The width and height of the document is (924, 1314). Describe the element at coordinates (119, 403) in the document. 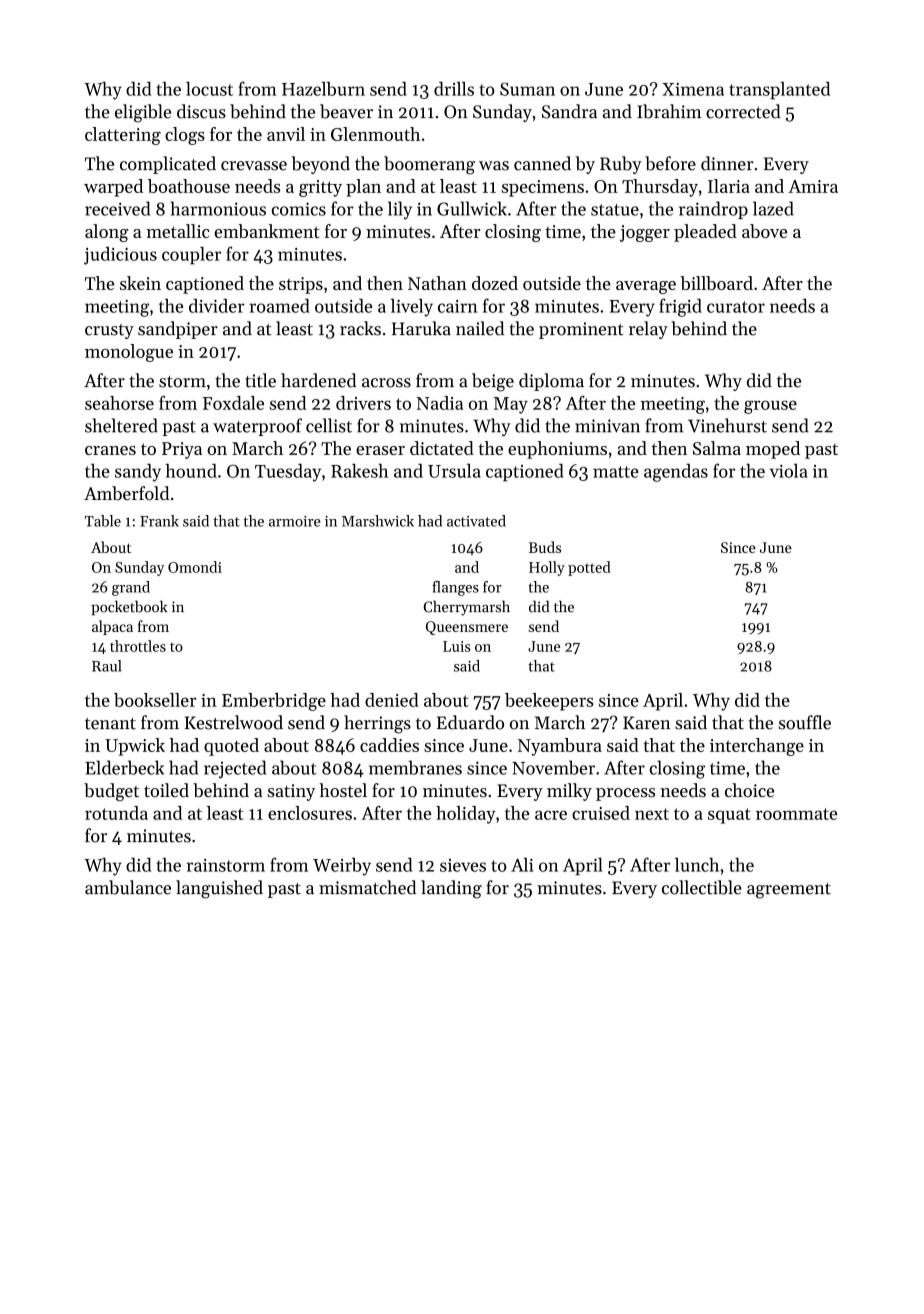

I see `seahorse` at that location.
